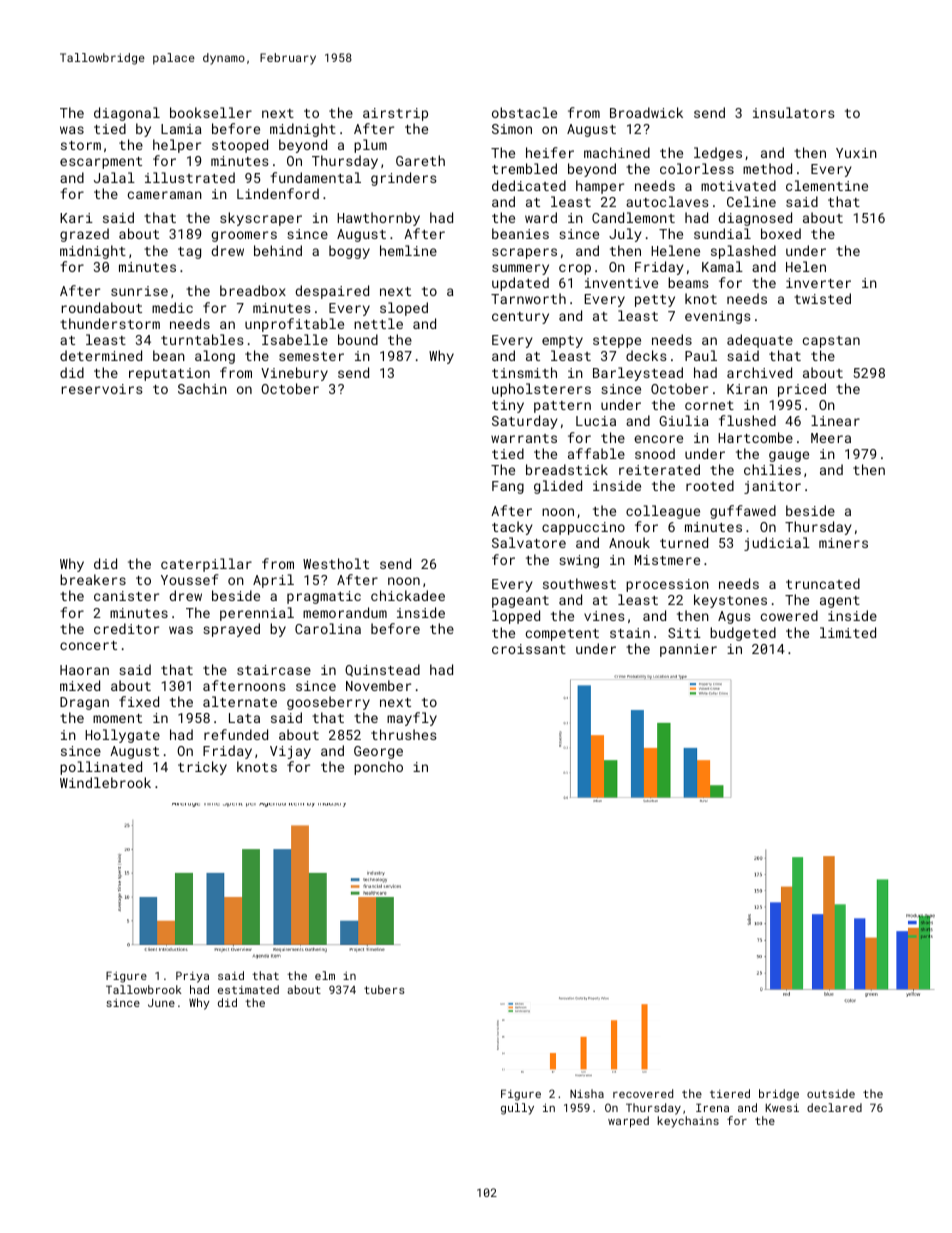 The height and width of the screenshot is (1233, 952). What do you see at coordinates (378, 752) in the screenshot?
I see `George` at bounding box center [378, 752].
